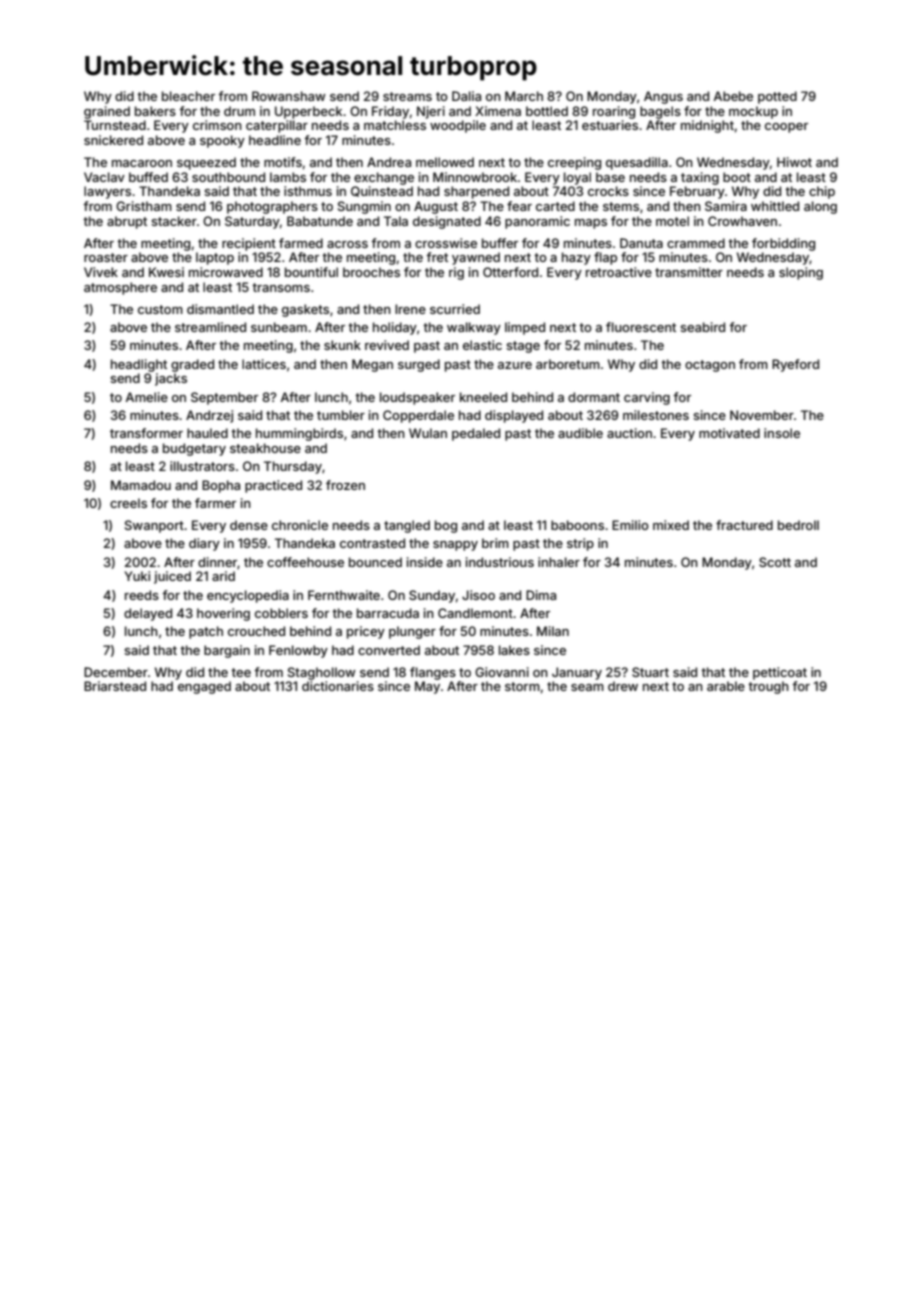 The height and width of the screenshot is (1314, 924). I want to click on midnight, so click(707, 126).
